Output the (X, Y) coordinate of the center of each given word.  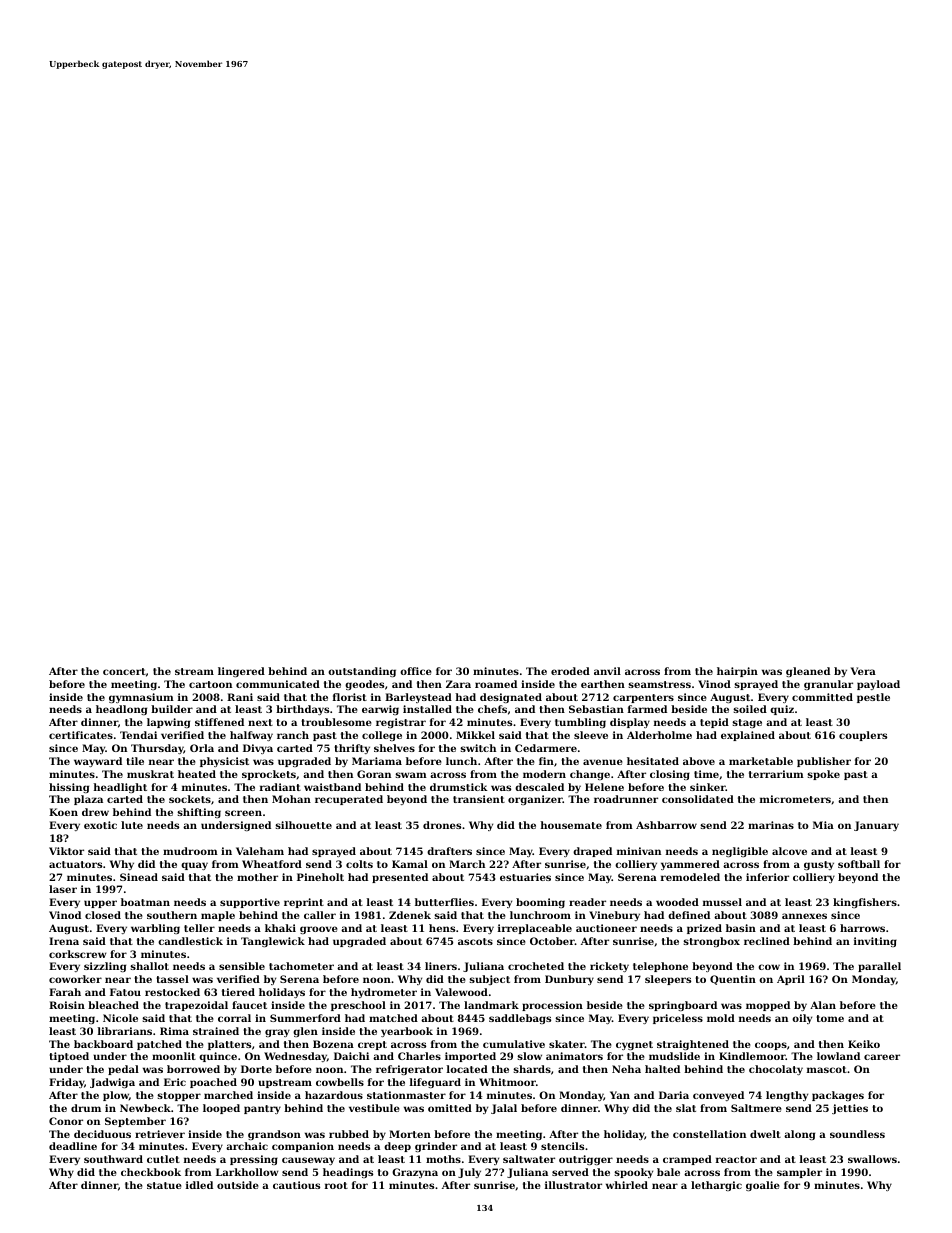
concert (124, 671)
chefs (492, 709)
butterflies (444, 902)
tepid (714, 723)
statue (164, 1185)
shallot (149, 966)
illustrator (573, 1185)
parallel (879, 967)
